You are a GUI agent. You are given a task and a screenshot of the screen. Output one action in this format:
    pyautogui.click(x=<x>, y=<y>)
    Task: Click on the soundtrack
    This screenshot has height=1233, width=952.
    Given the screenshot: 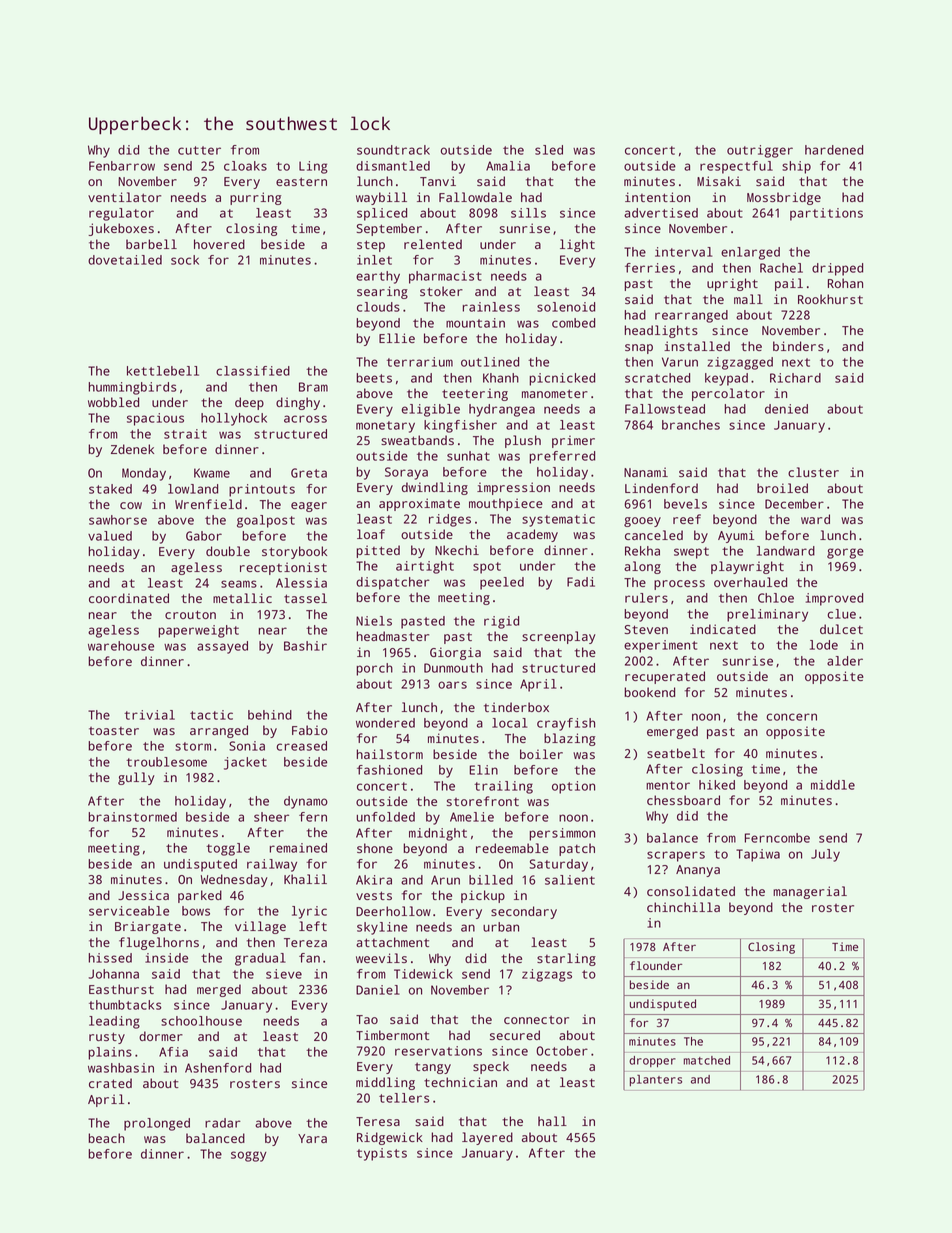 What is the action you would take?
    pyautogui.click(x=393, y=150)
